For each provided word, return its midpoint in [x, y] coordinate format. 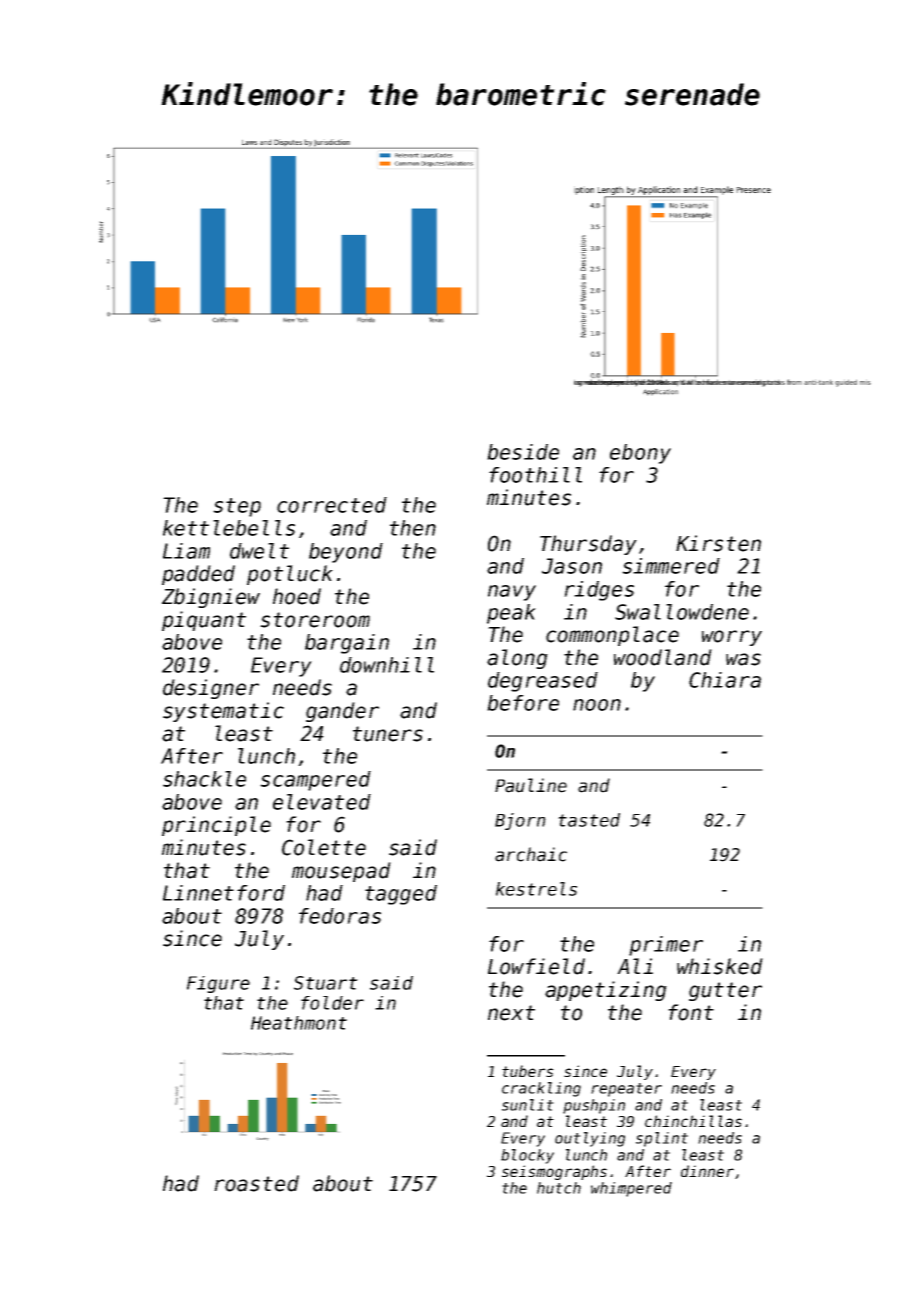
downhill [387, 665]
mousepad [341, 872]
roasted [256, 1183]
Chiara [725, 680]
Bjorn [520, 821]
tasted [589, 820]
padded [198, 575]
